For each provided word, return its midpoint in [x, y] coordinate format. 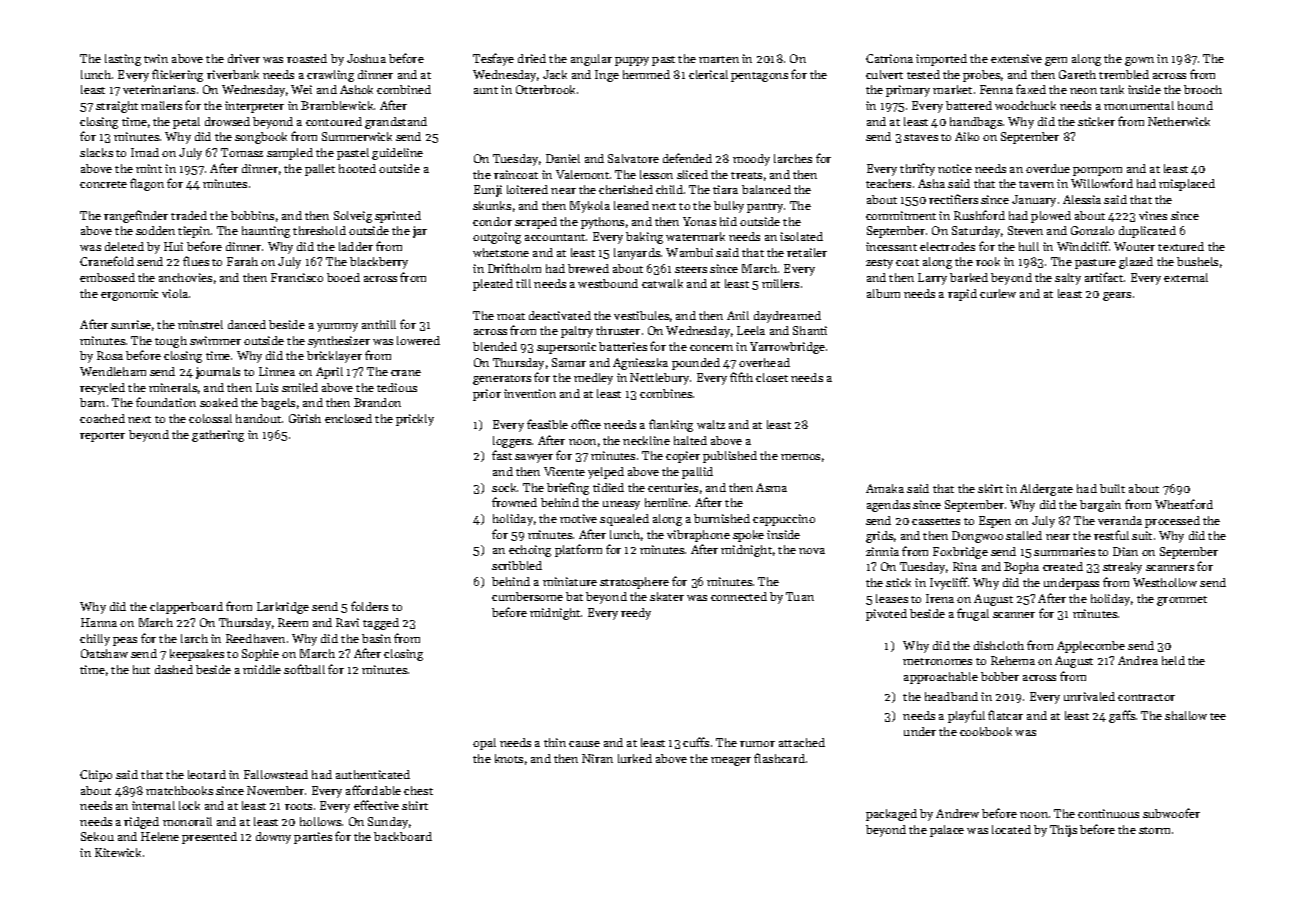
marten [719, 59]
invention [530, 393]
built [1112, 488]
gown [1139, 61]
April [329, 373]
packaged [891, 815]
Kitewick [118, 852]
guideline [397, 154]
